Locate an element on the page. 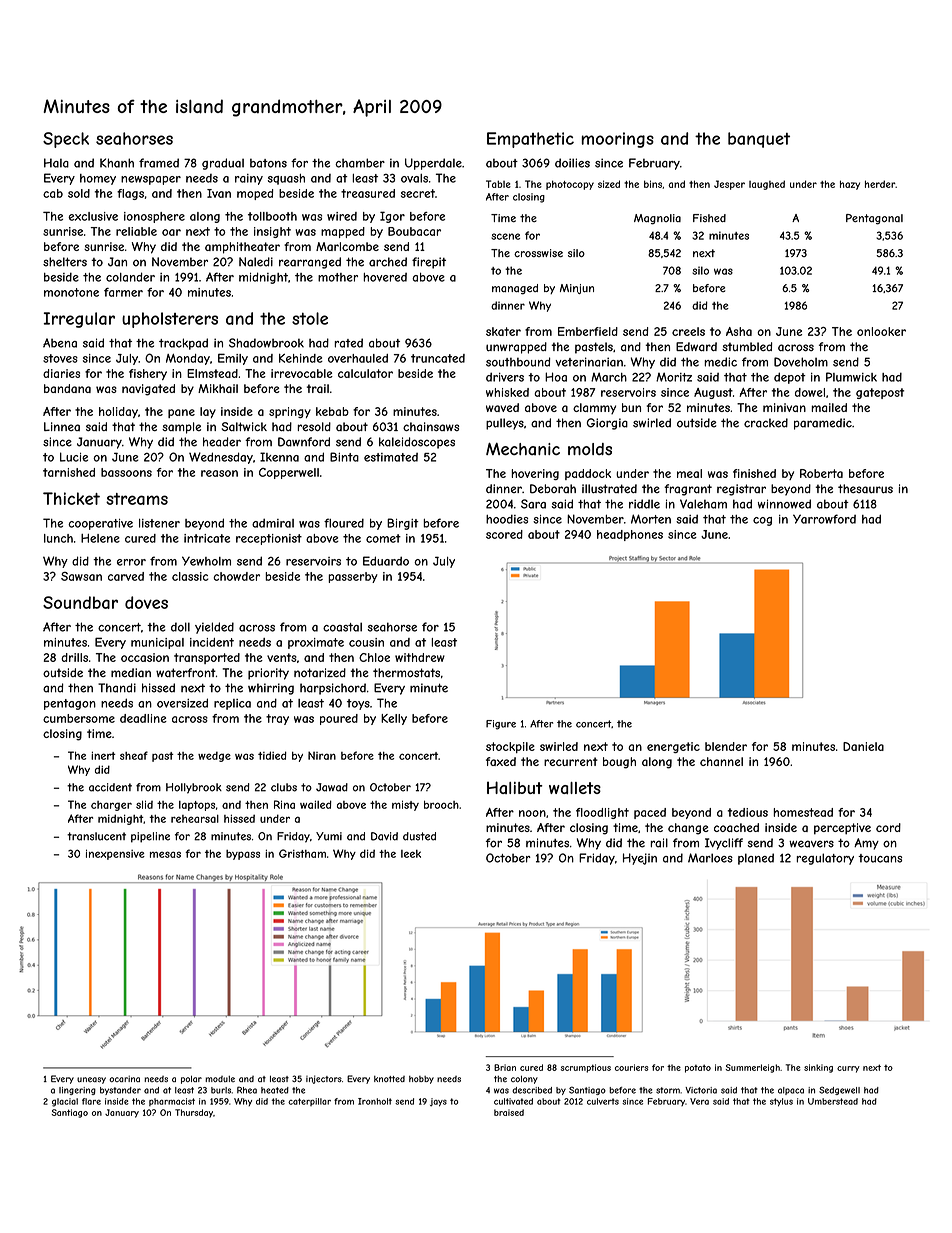 The height and width of the page is (1233, 952). mesas is located at coordinates (165, 854).
